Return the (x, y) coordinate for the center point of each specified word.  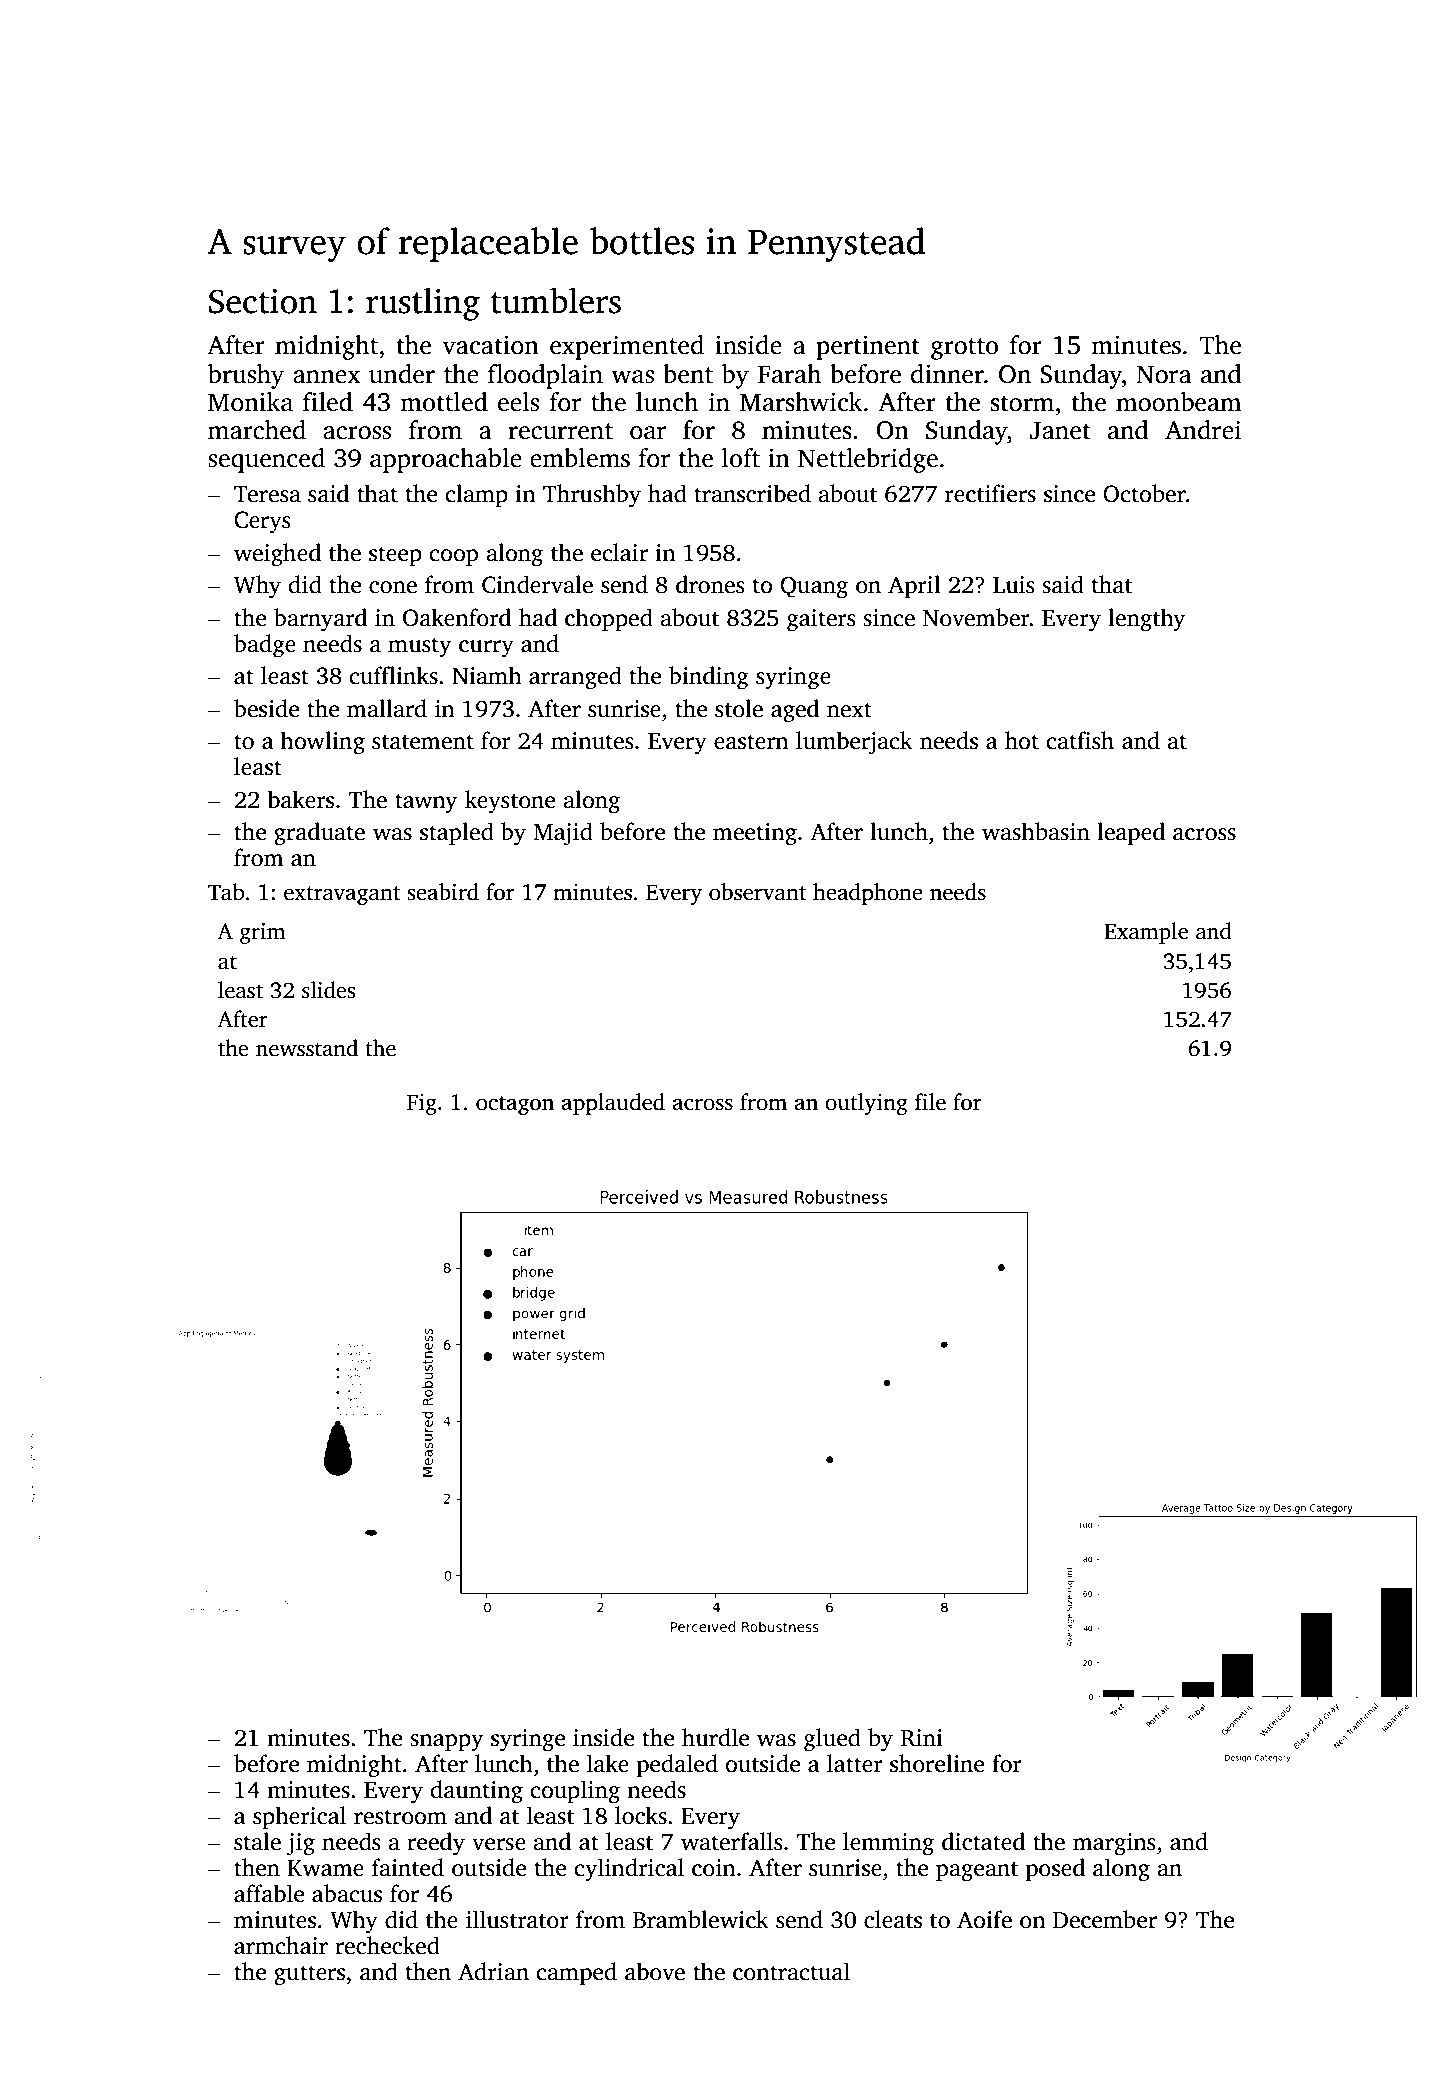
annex (327, 377)
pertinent (868, 347)
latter (855, 1763)
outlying (866, 1104)
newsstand (307, 1048)
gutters (309, 1975)
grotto (964, 349)
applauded (613, 1104)
